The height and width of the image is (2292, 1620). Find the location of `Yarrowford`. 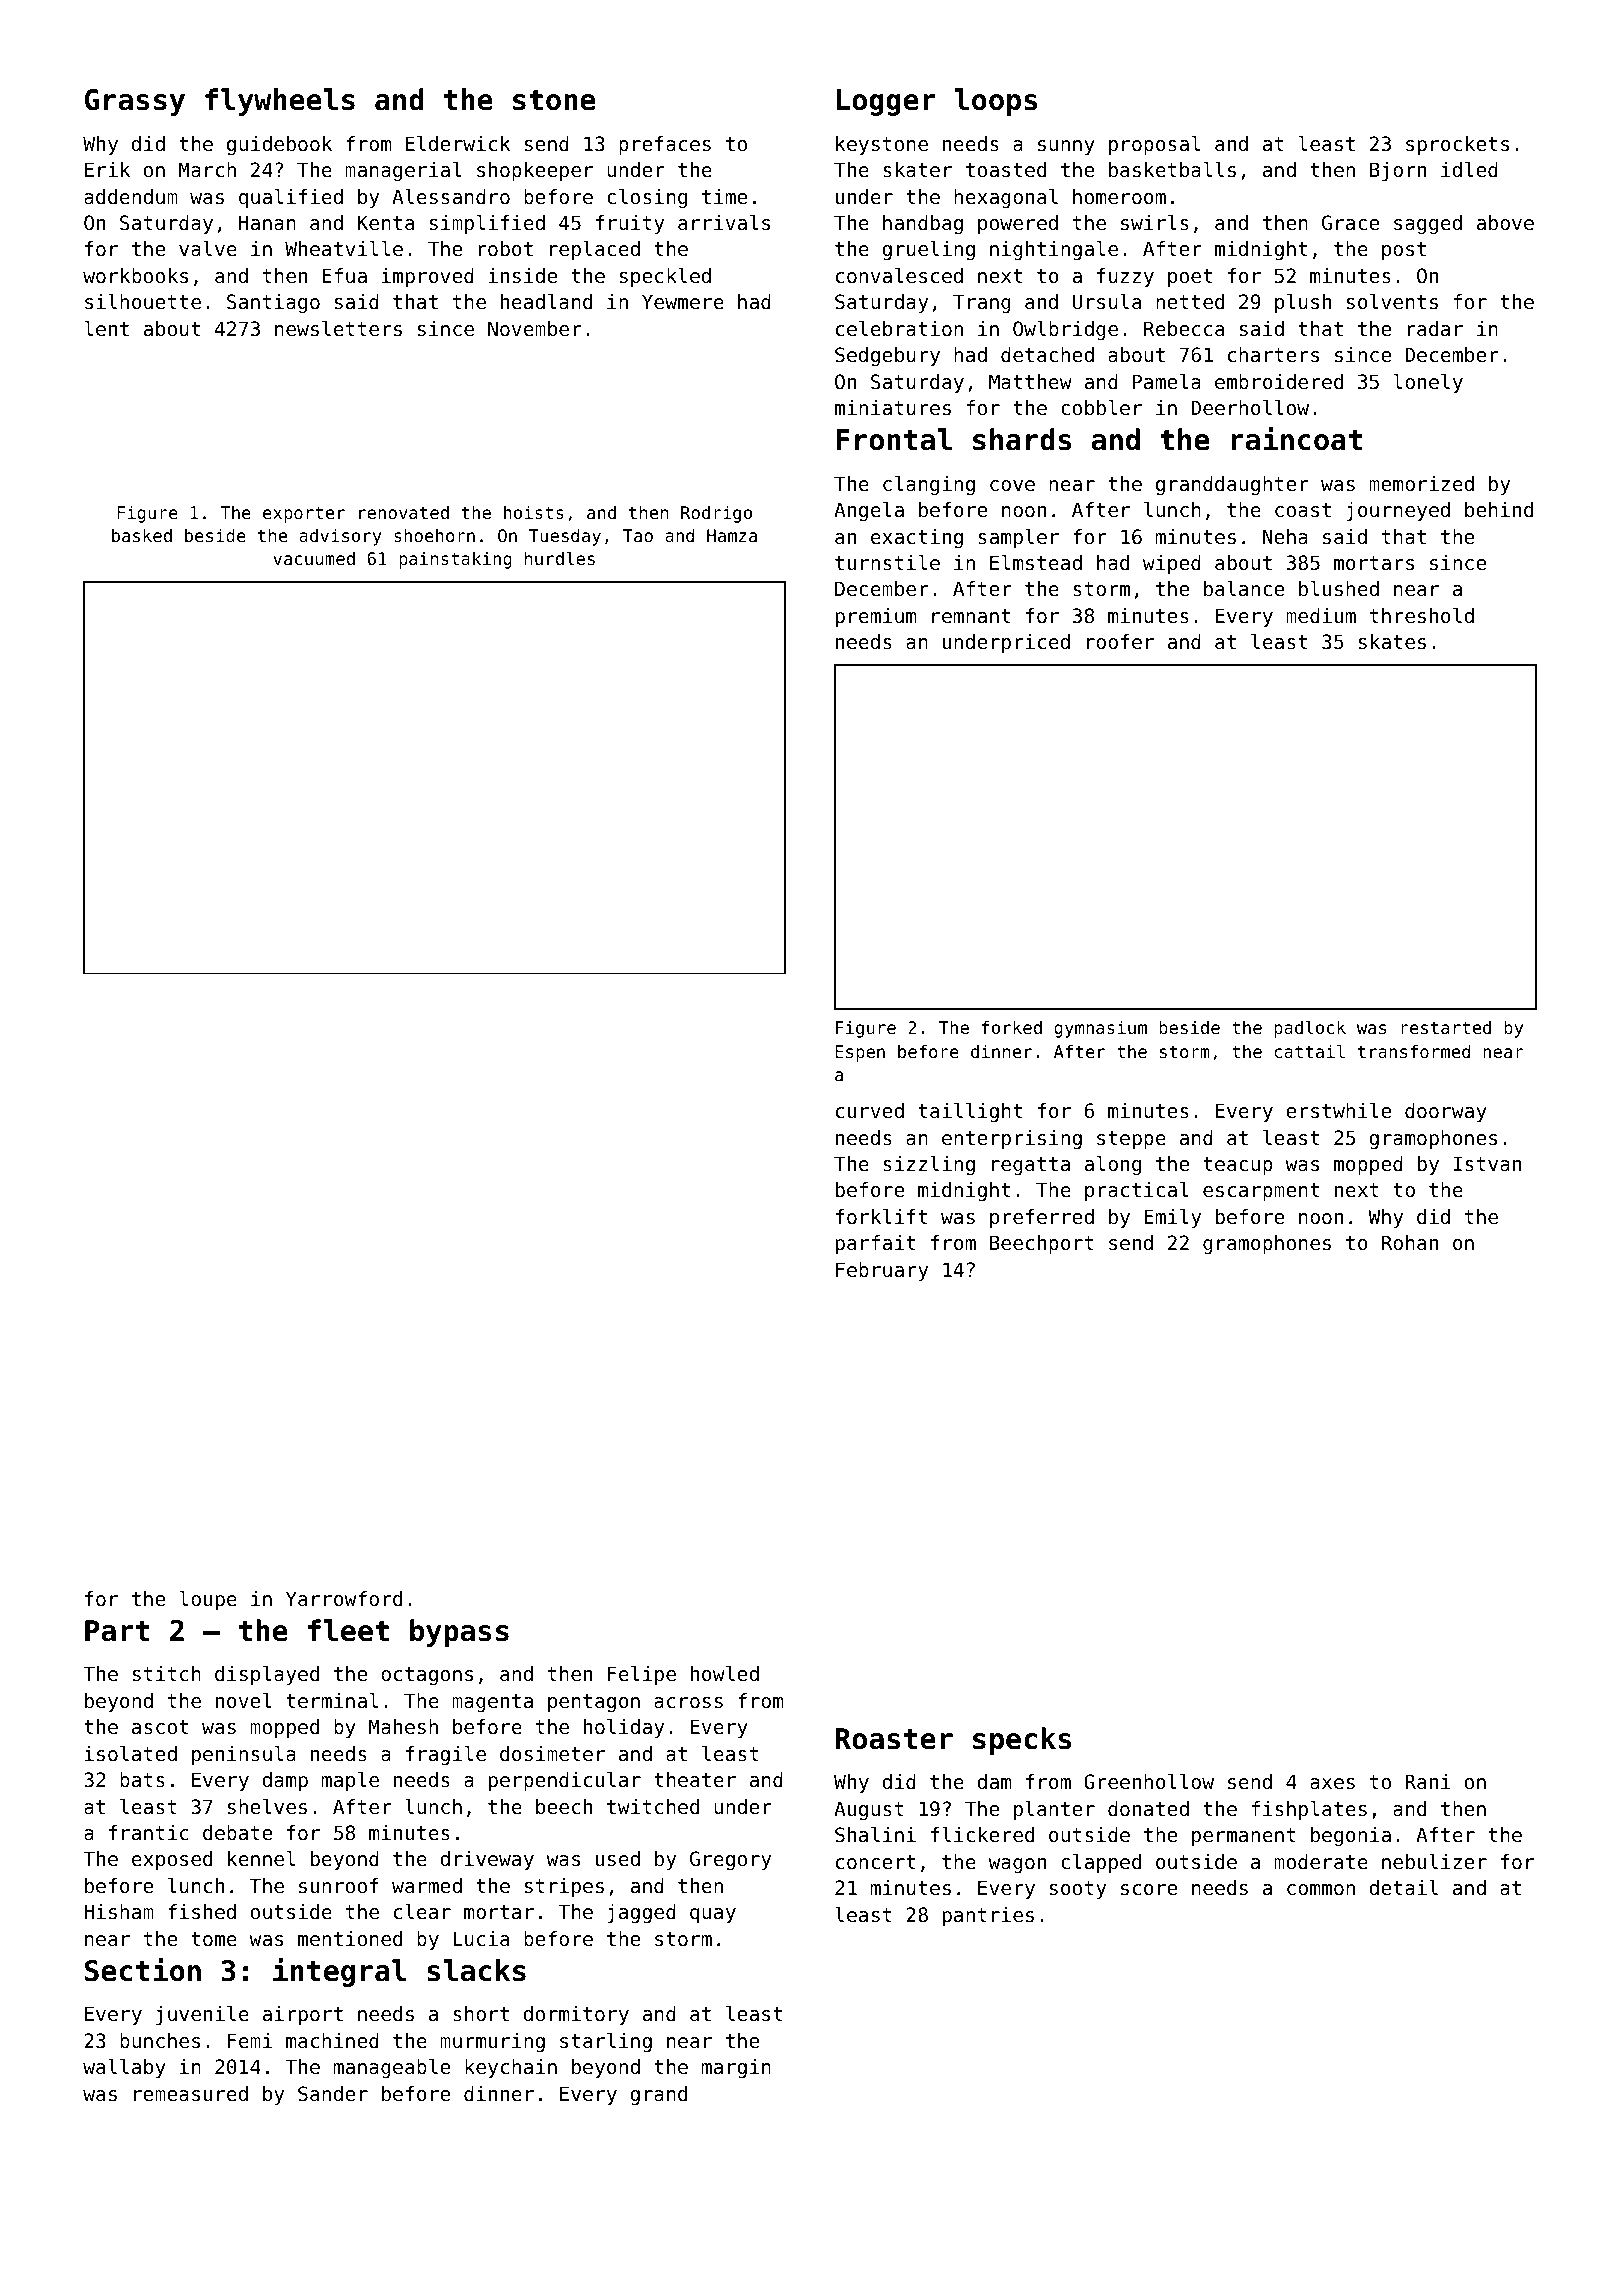

Yarrowford is located at coordinates (344, 1599).
